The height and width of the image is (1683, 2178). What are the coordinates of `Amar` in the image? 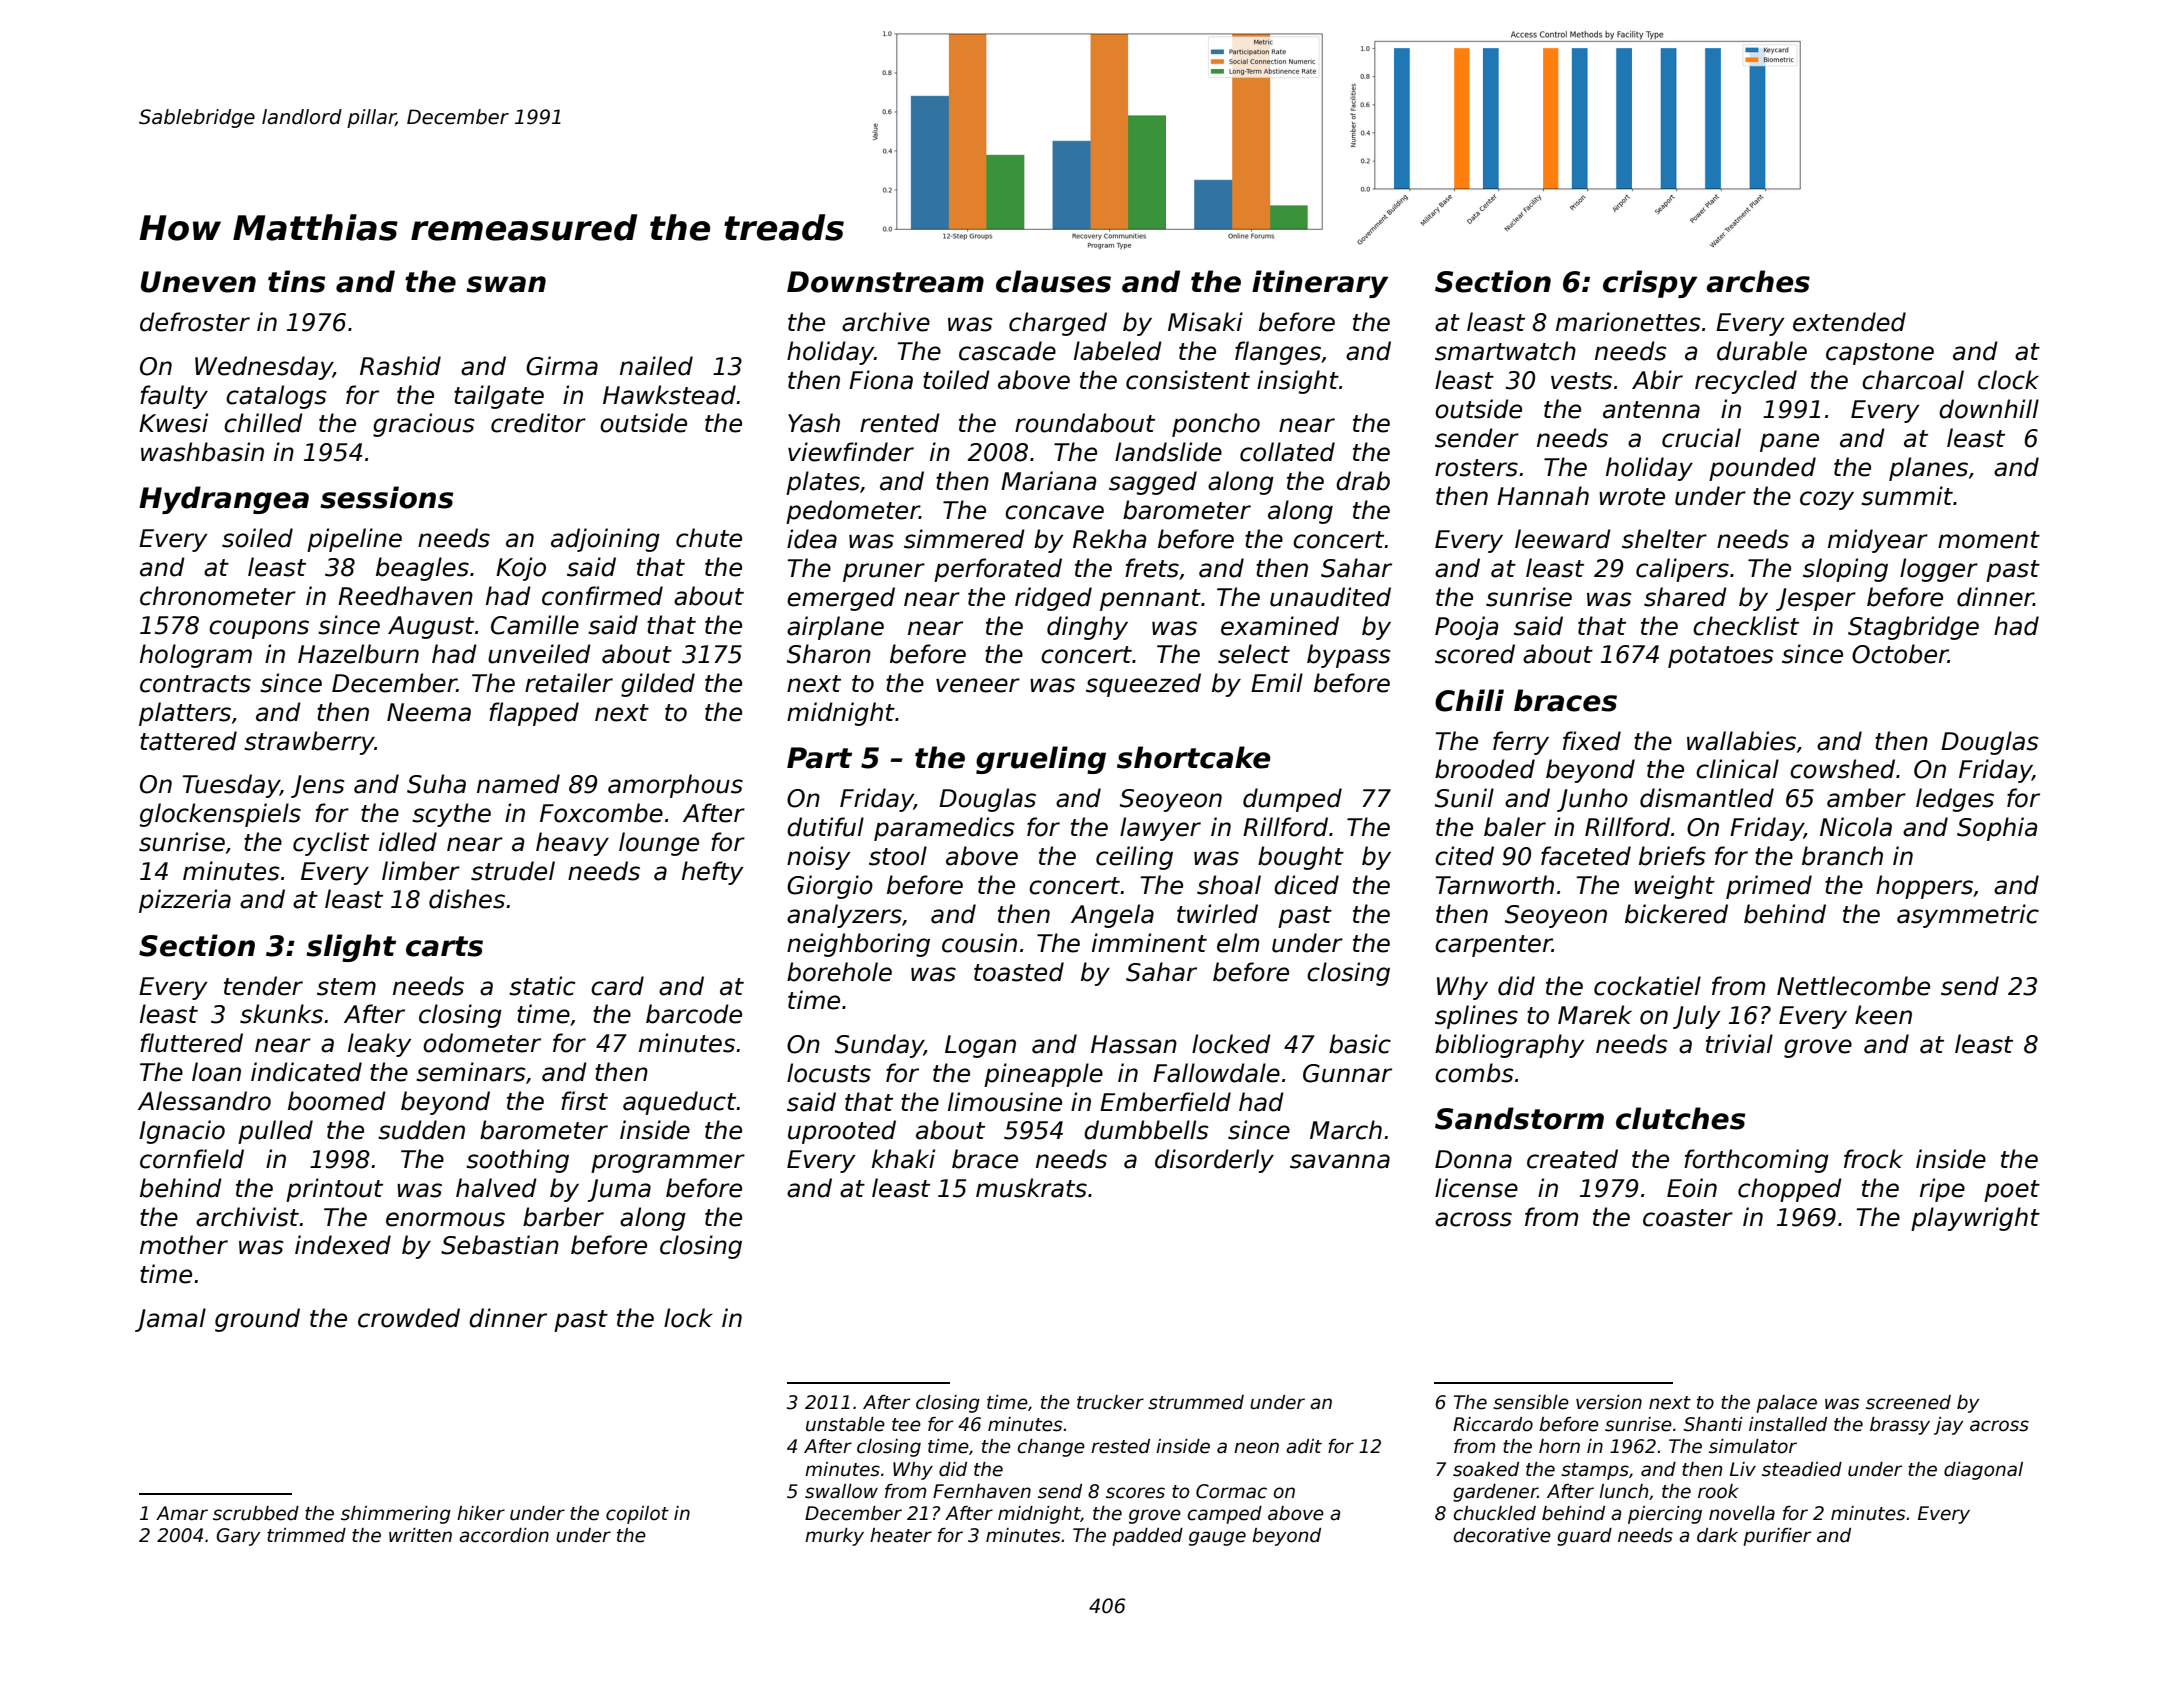 It's located at (182, 1513).
